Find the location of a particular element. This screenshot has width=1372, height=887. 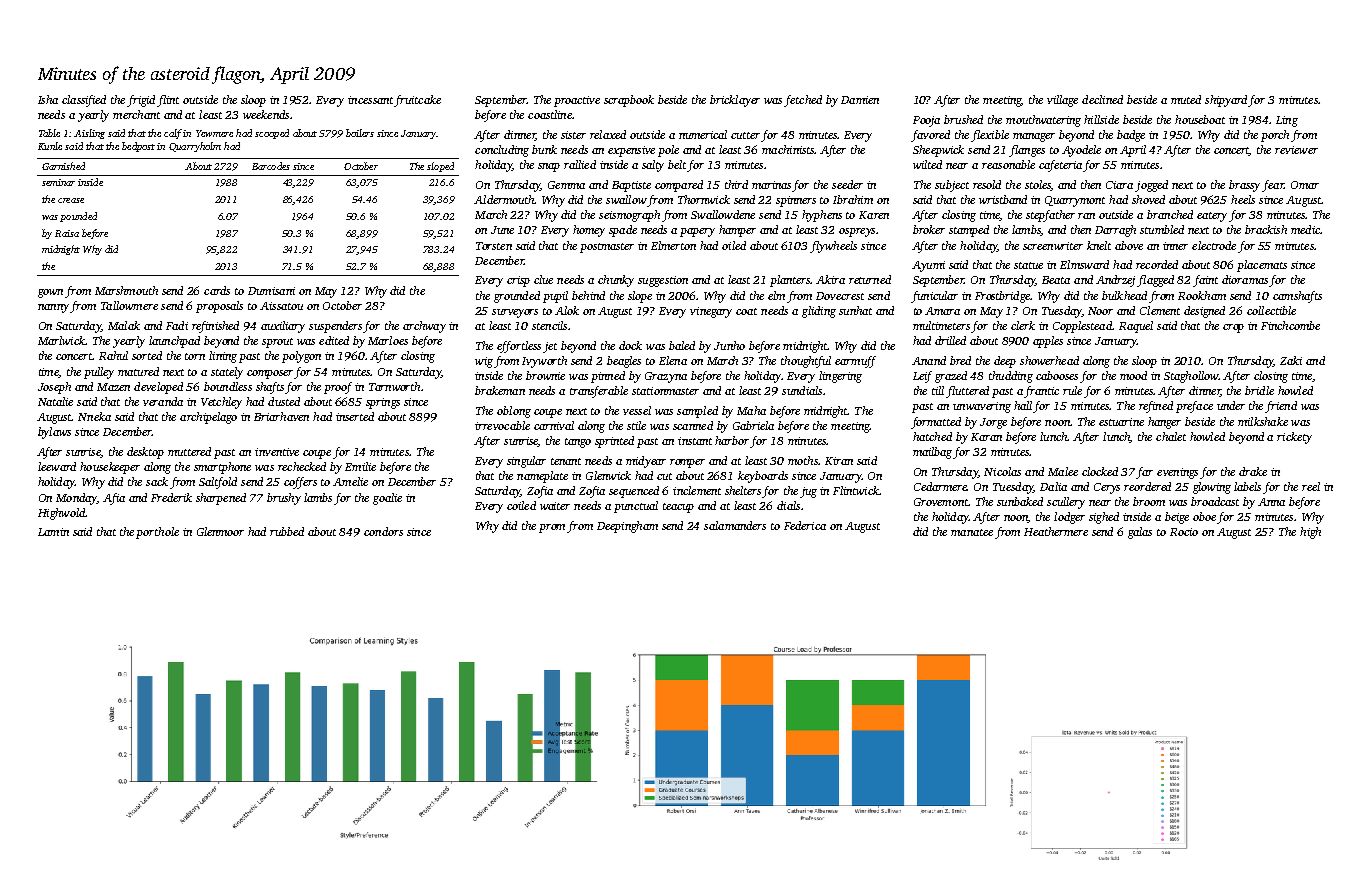

weekends is located at coordinates (266, 114).
